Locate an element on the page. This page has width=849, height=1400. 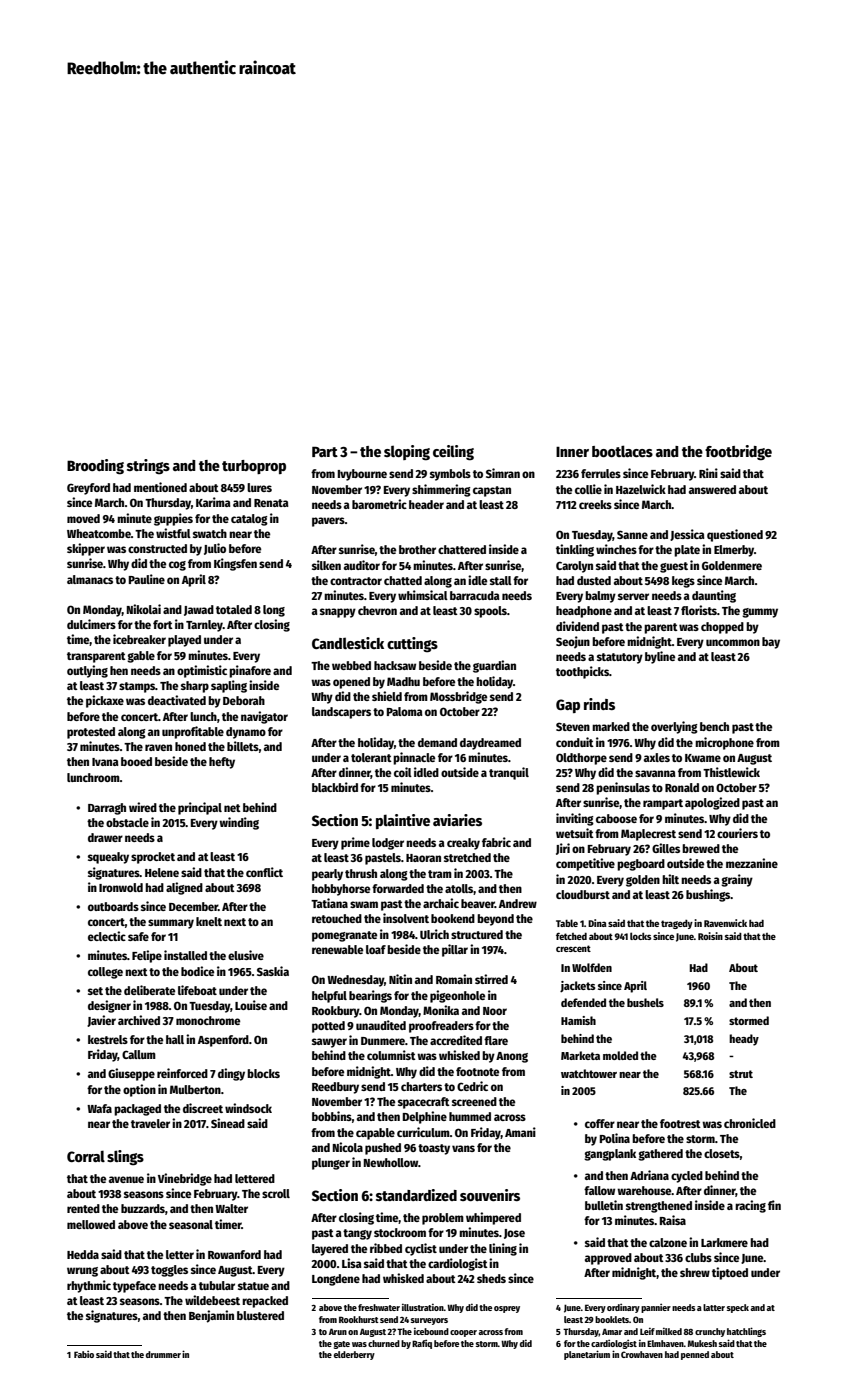
Rini is located at coordinates (708, 473).
